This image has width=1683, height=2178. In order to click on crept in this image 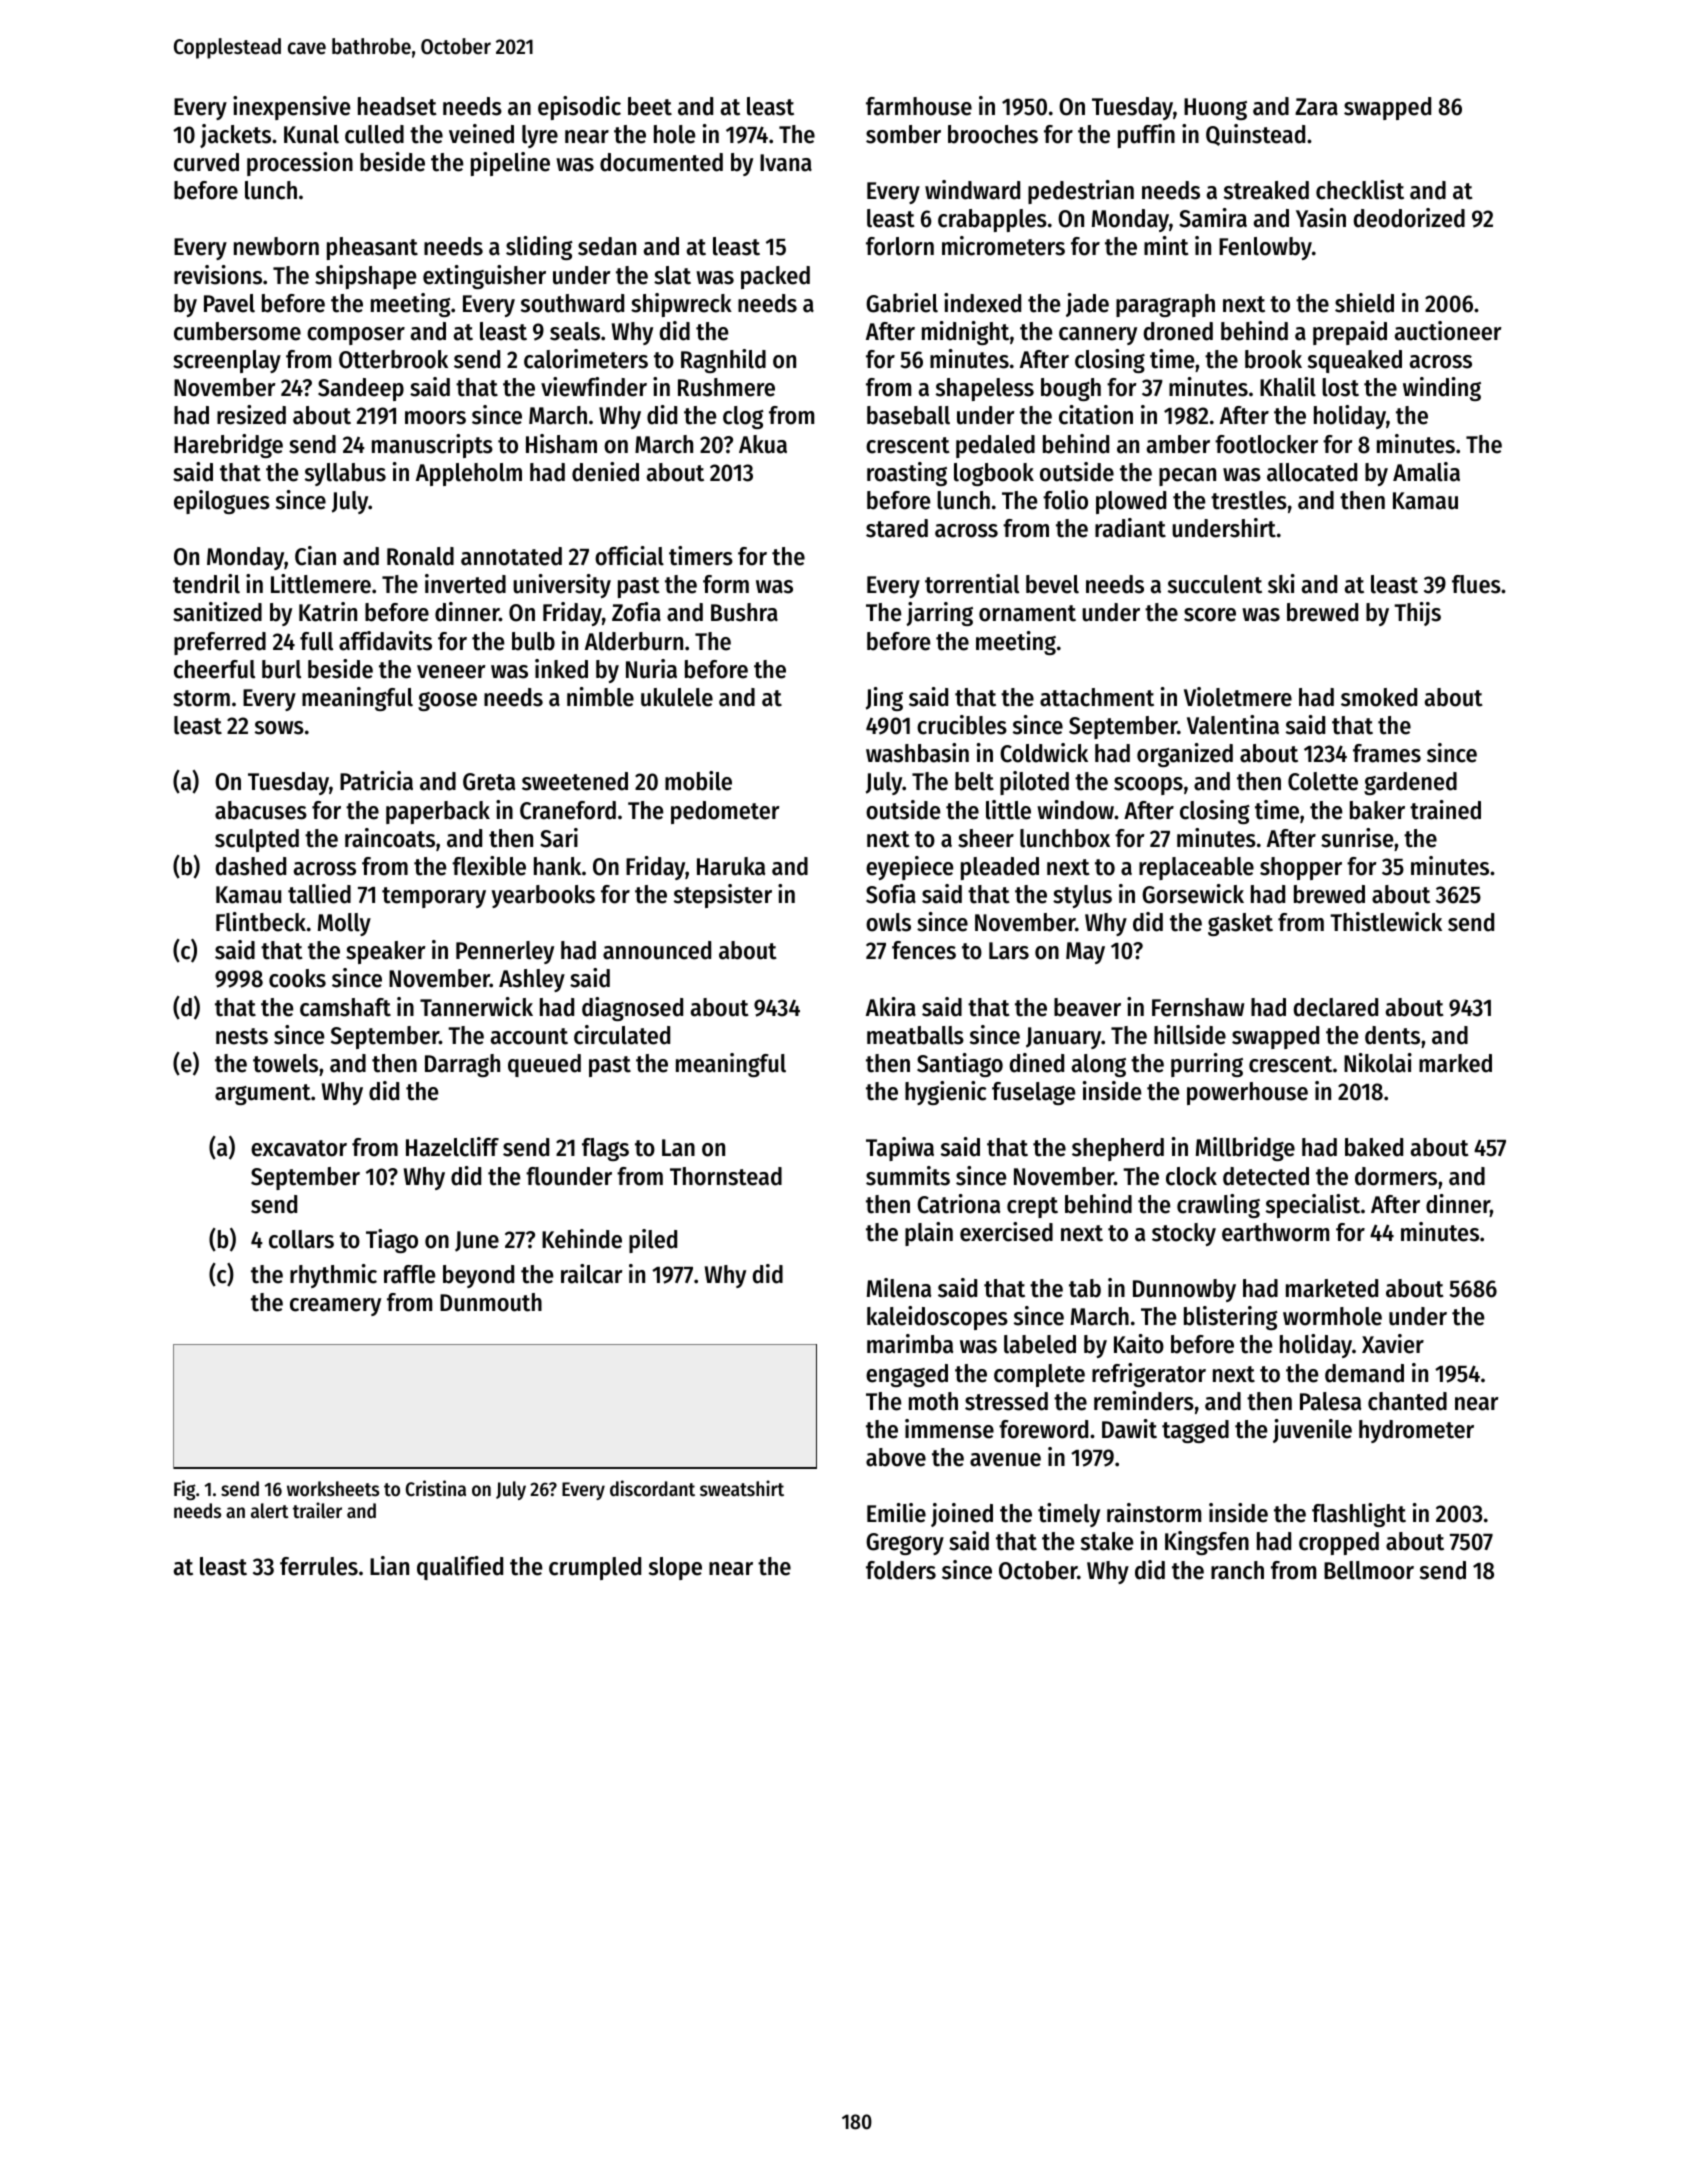, I will do `click(1032, 1207)`.
